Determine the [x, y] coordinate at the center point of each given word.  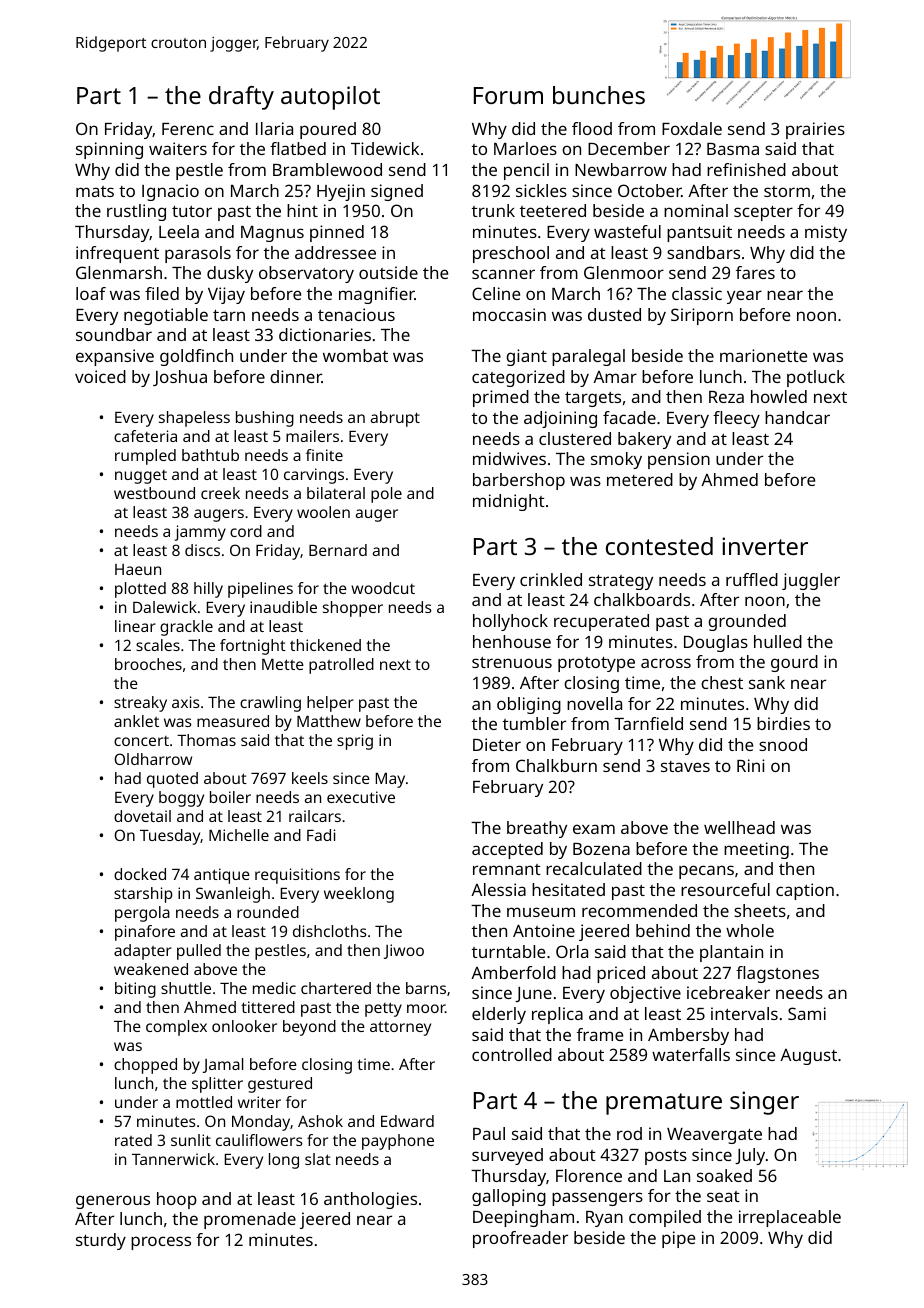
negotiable [166, 316]
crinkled [551, 579]
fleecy [736, 419]
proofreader [520, 1239]
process [161, 1243]
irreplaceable [790, 1218]
